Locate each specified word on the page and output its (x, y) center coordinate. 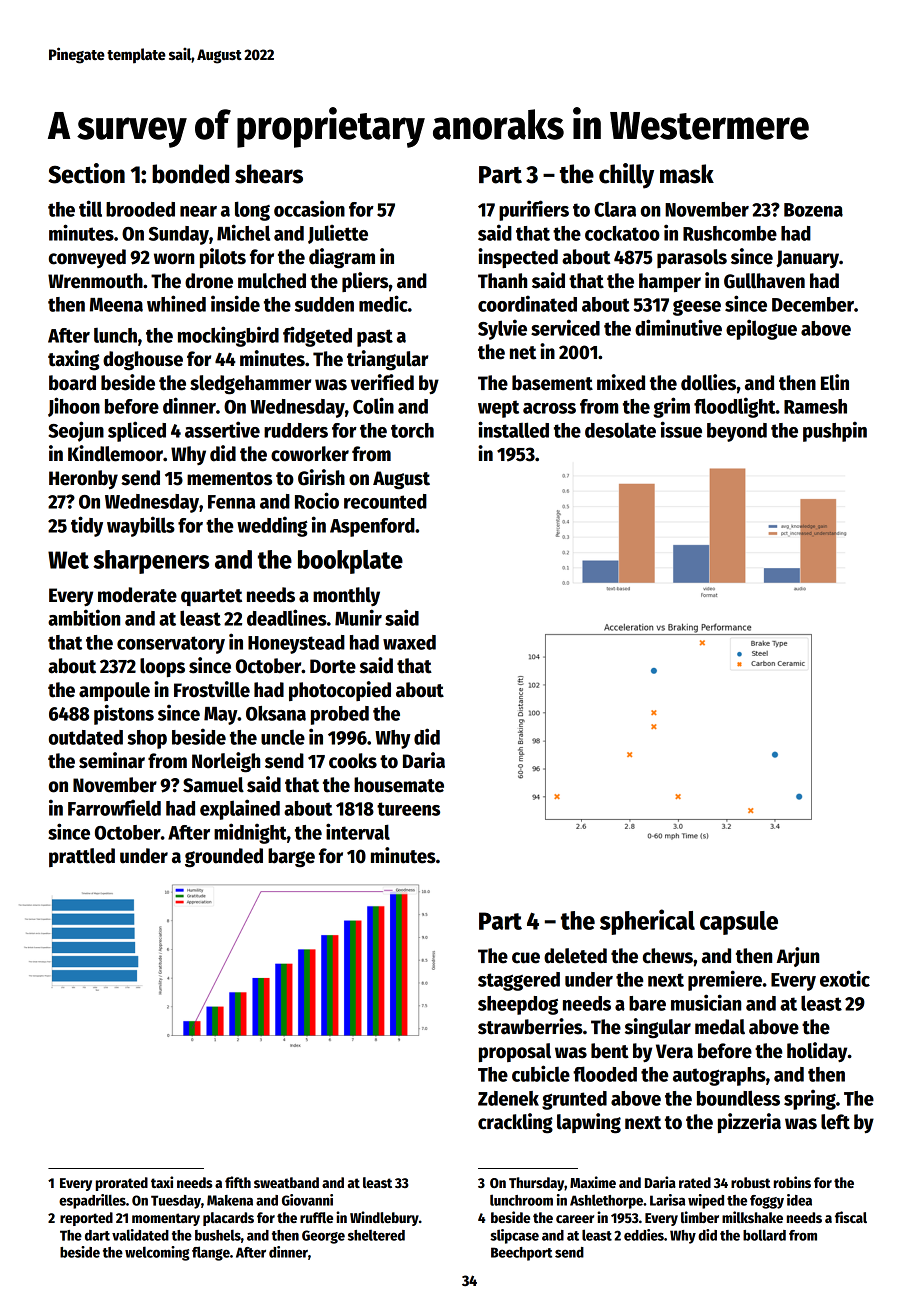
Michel (243, 232)
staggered (519, 981)
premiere (725, 980)
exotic (845, 978)
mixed (621, 382)
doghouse (143, 361)
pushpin (835, 431)
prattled (82, 857)
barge (291, 858)
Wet (68, 560)
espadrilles (92, 1201)
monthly (346, 596)
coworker (310, 454)
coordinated (527, 303)
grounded (224, 858)
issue (681, 429)
